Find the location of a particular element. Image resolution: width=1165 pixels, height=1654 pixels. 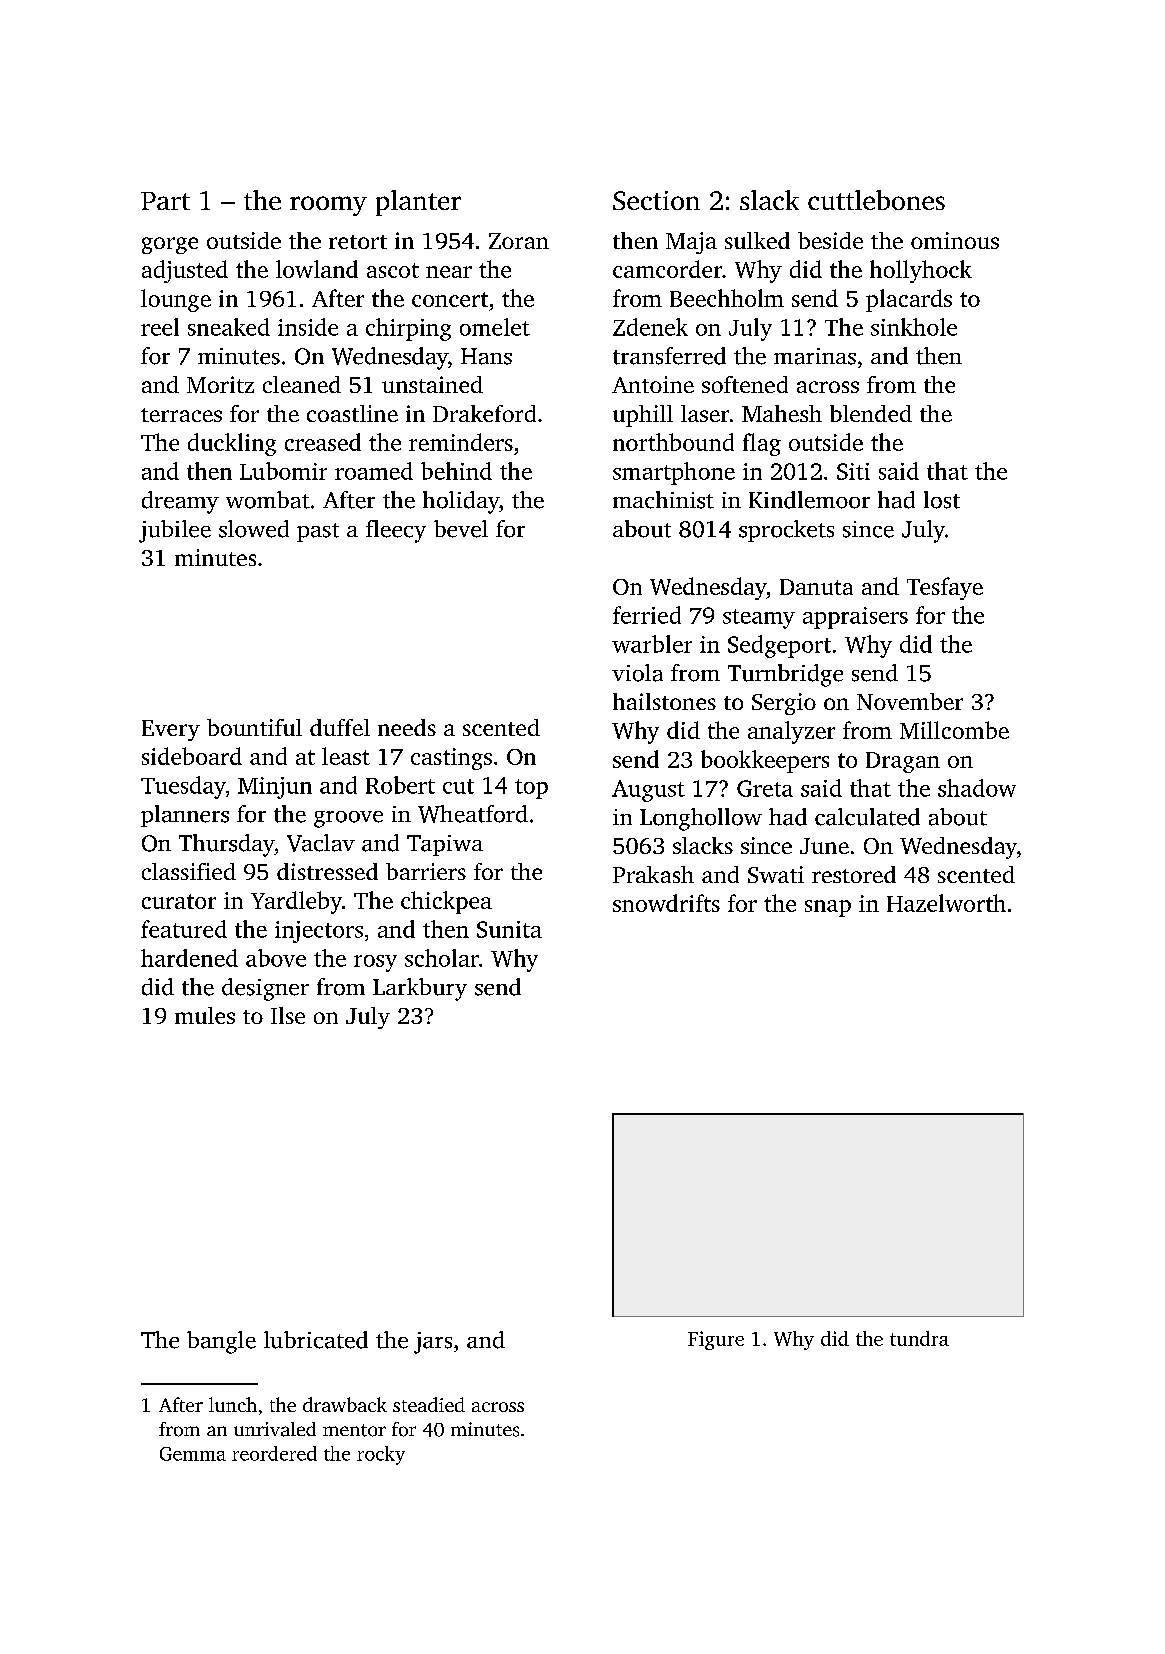

snap is located at coordinates (828, 908).
